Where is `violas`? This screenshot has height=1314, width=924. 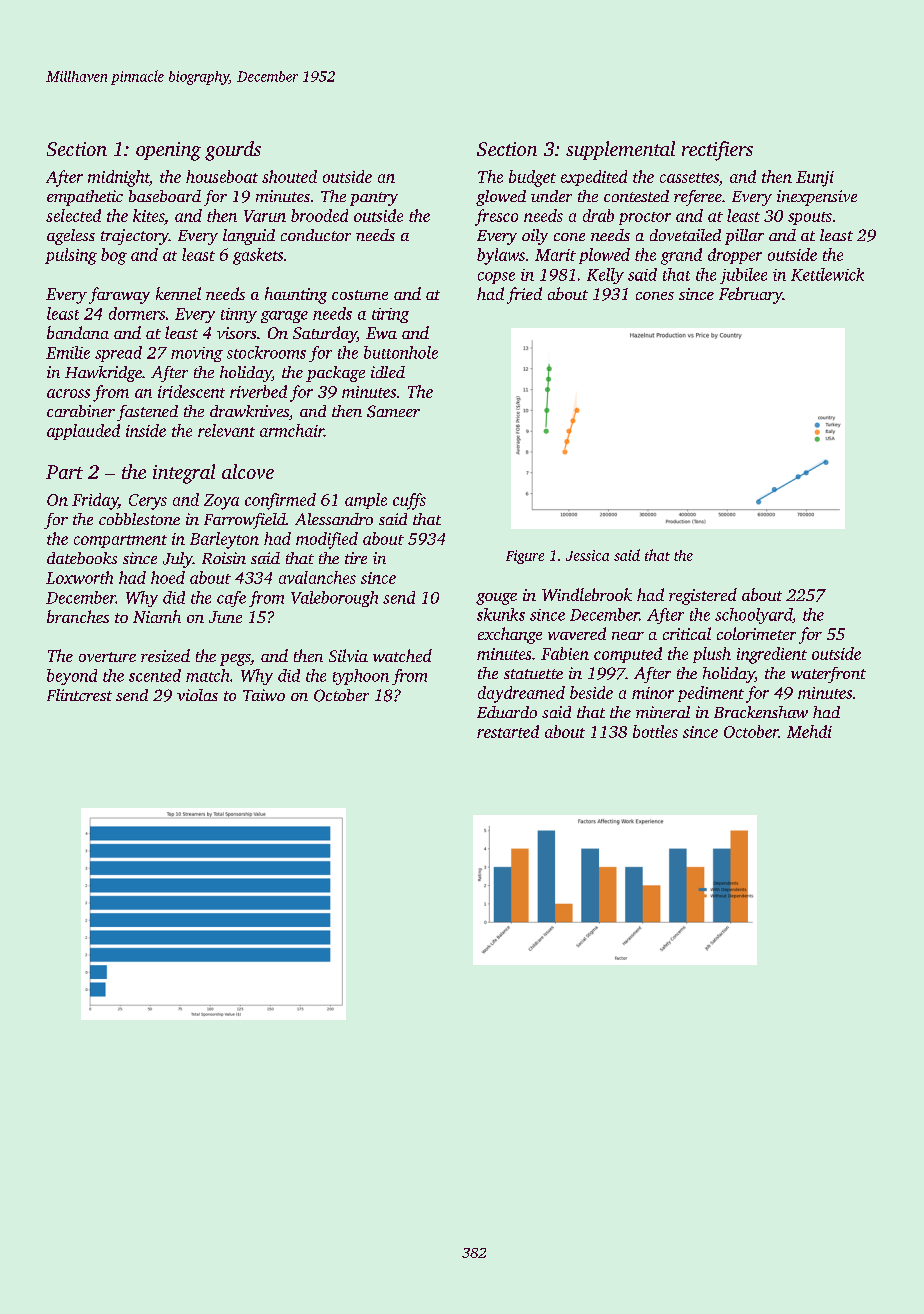 violas is located at coordinates (197, 695).
